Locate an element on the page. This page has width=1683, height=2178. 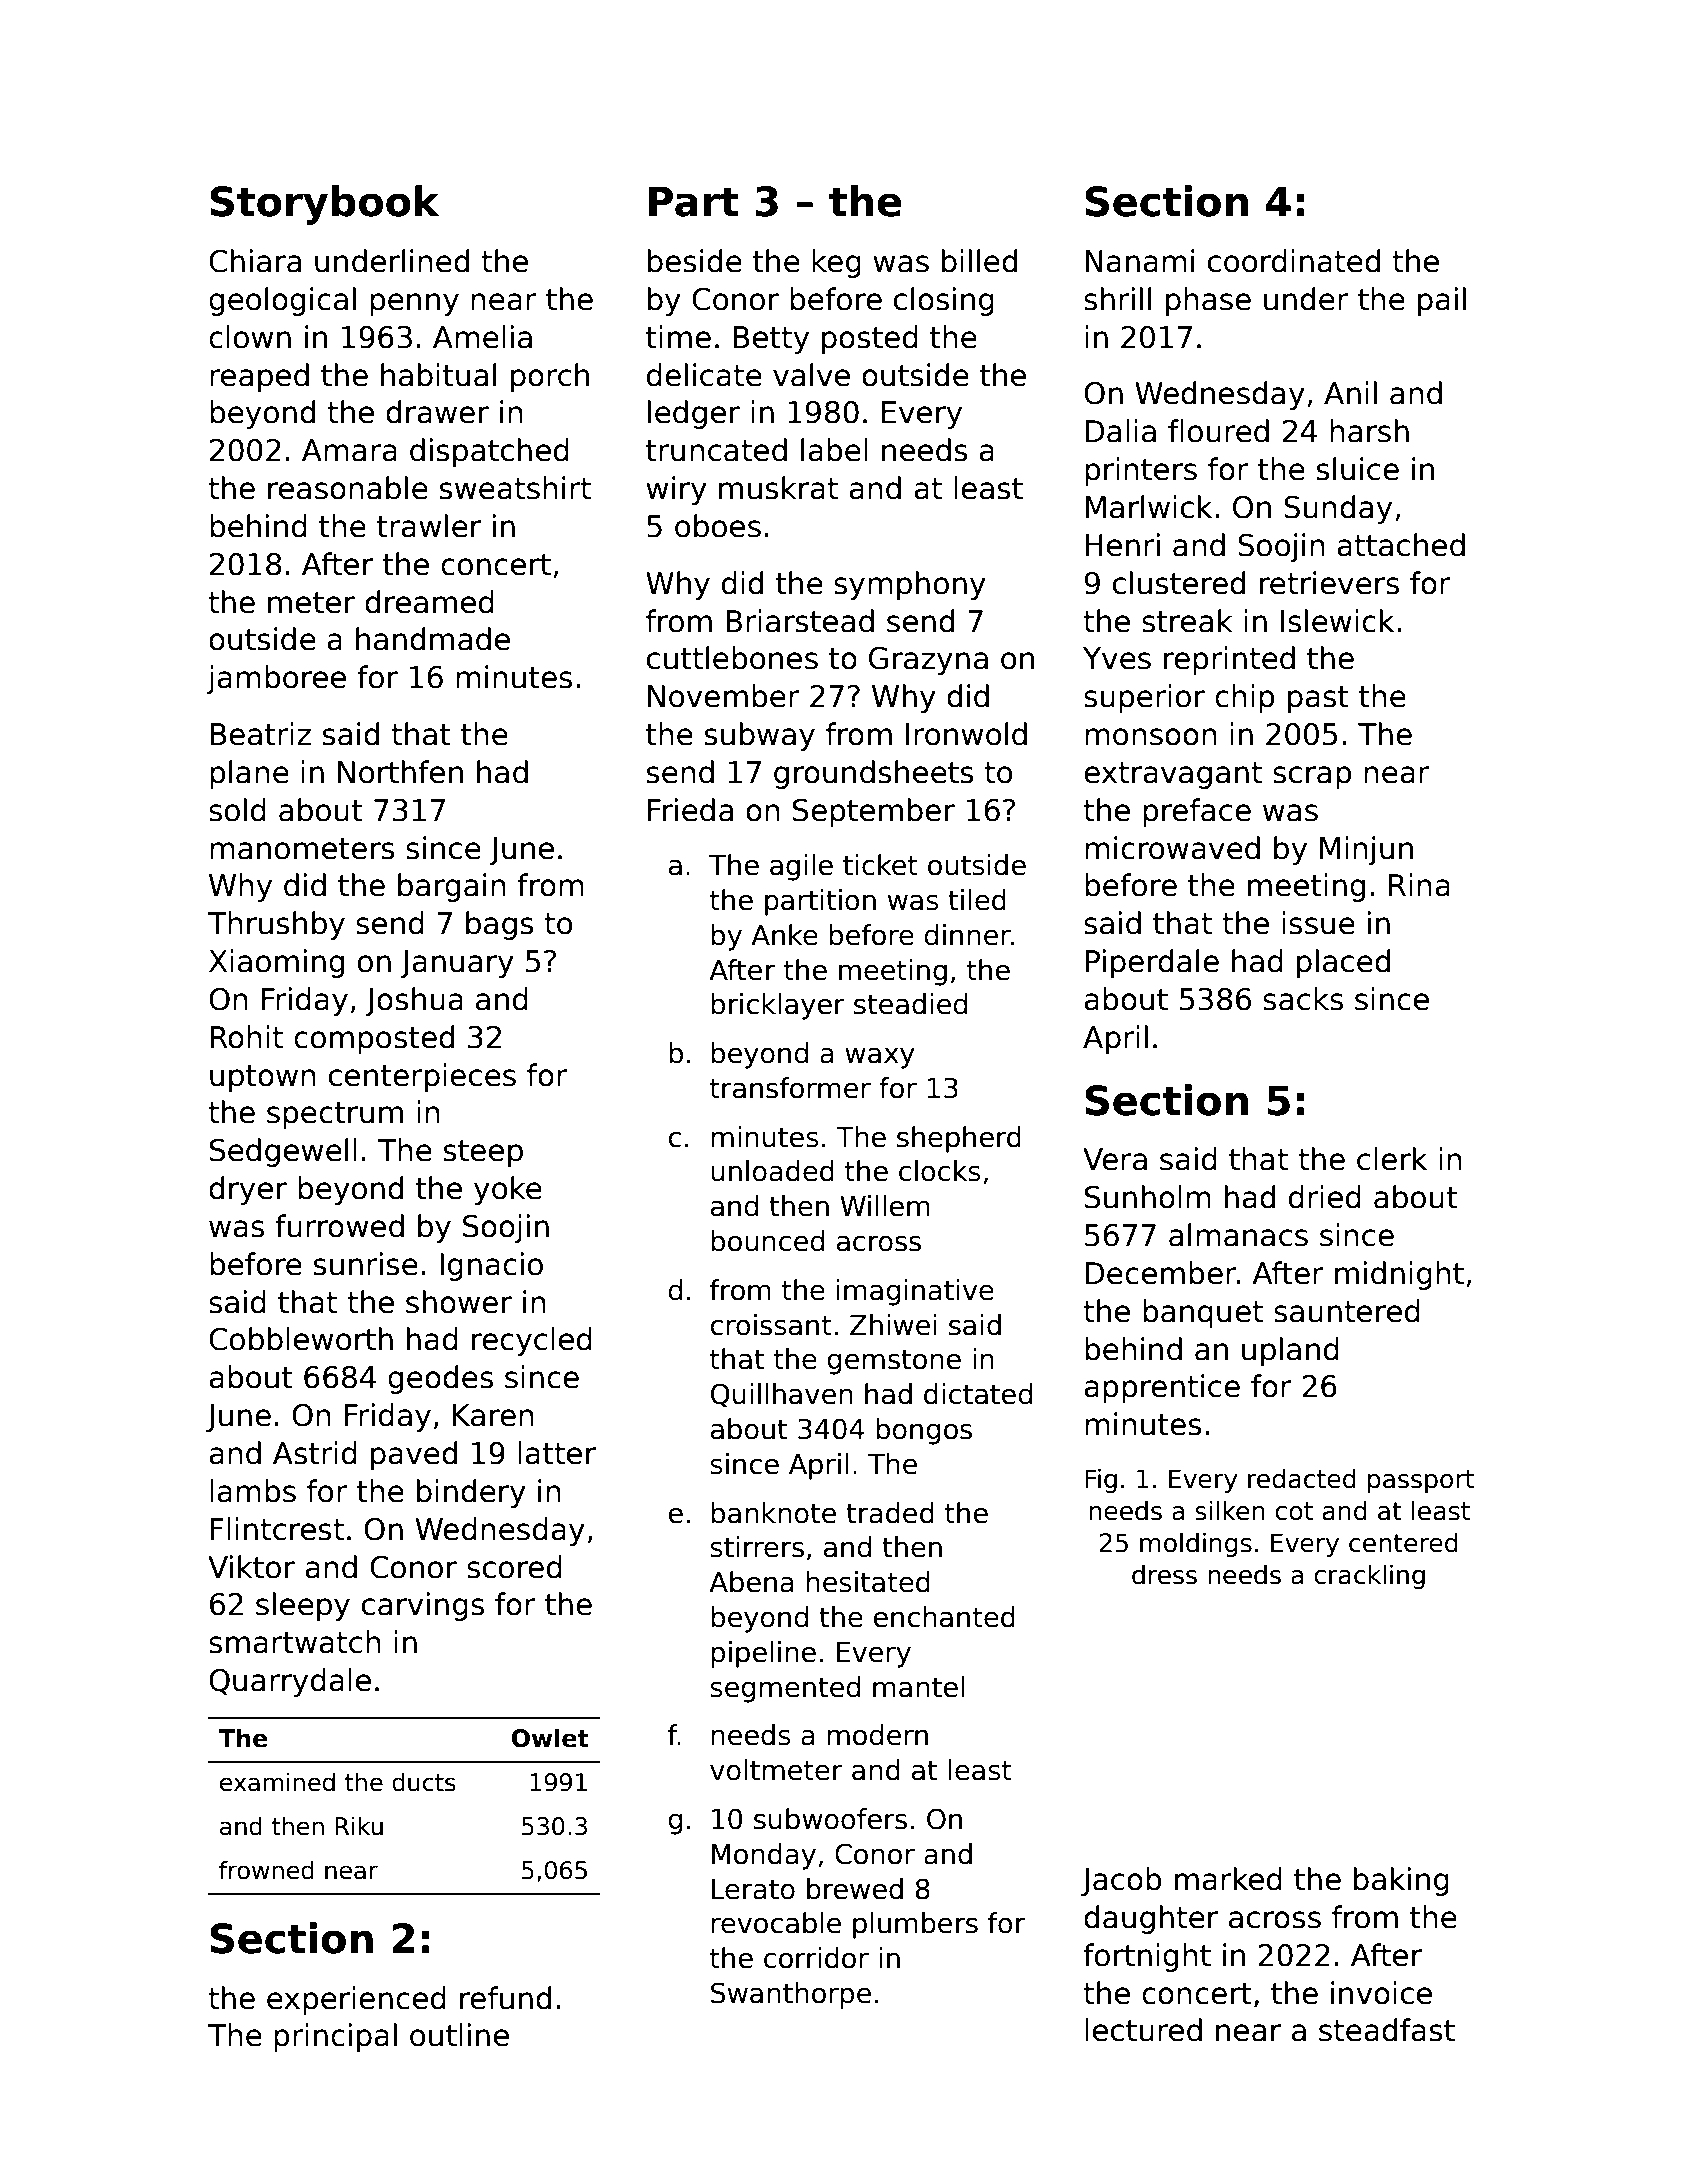
dinner is located at coordinates (967, 935).
